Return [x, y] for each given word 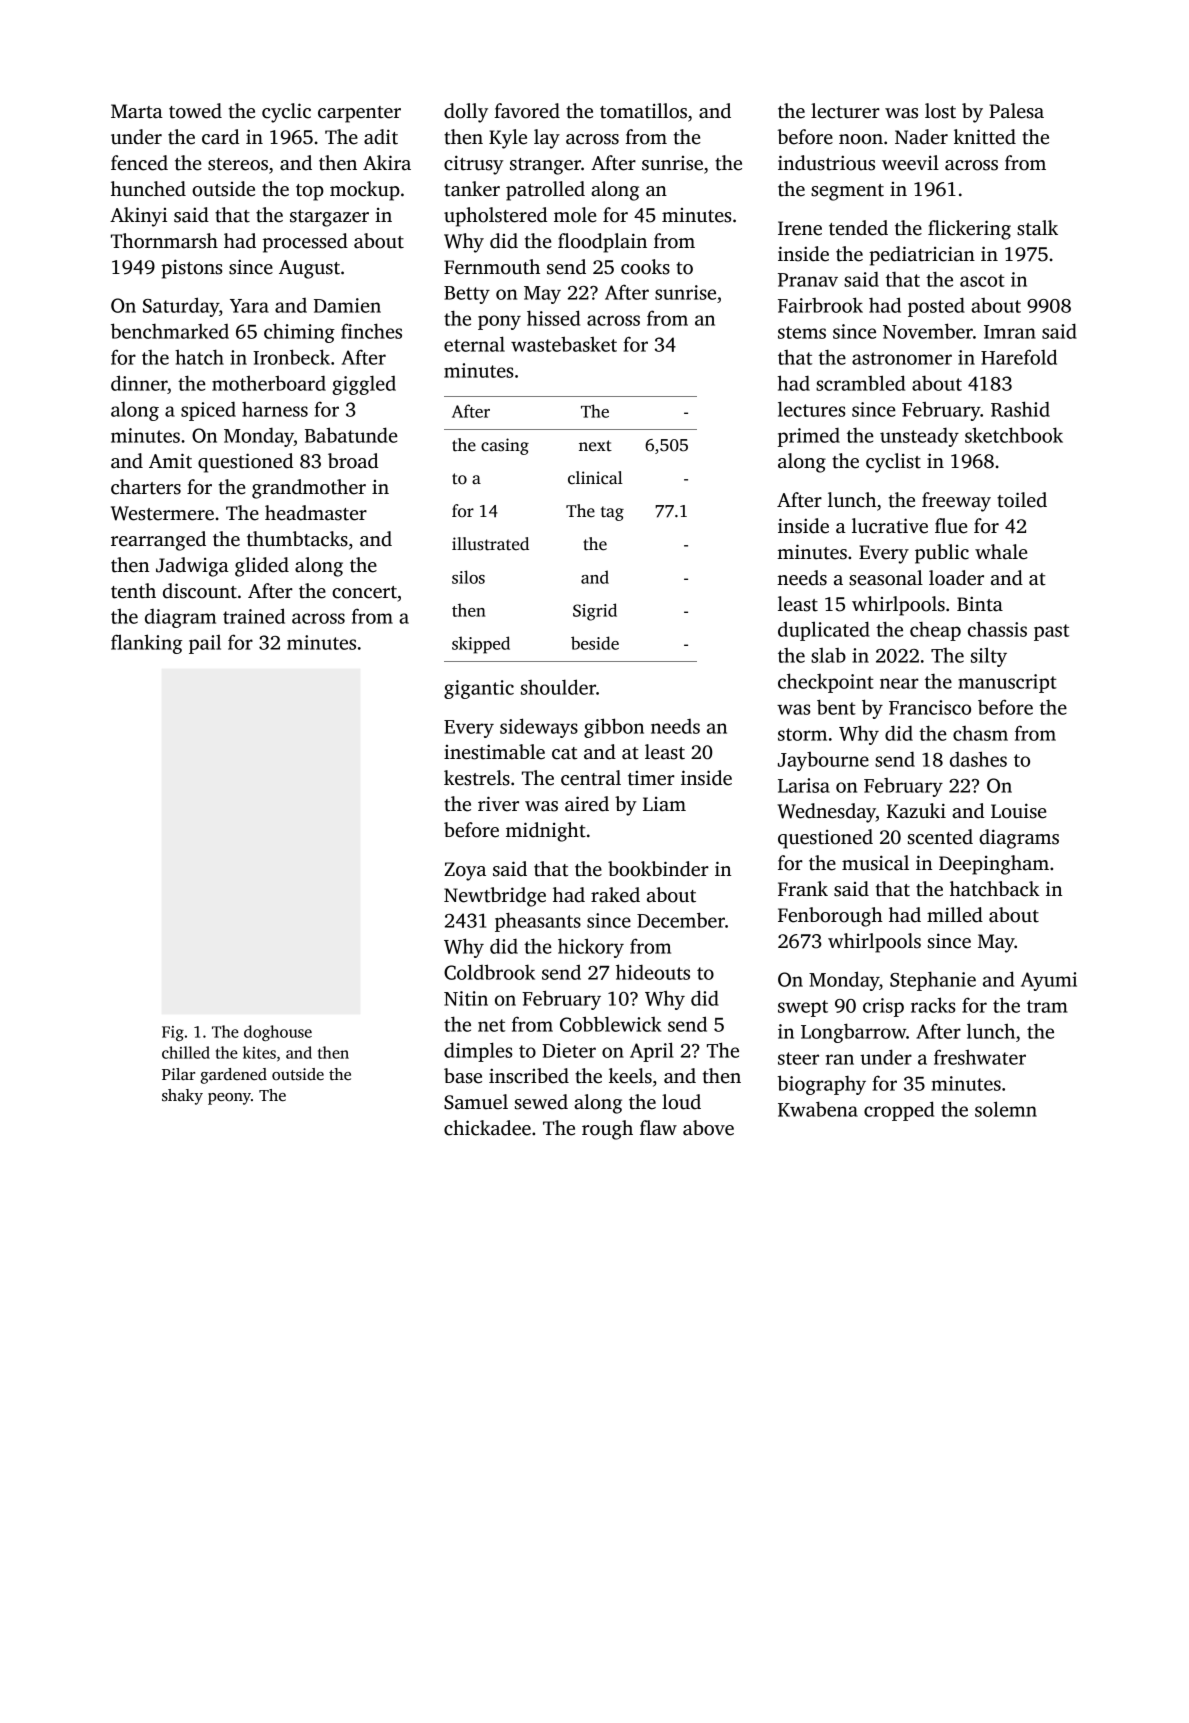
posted [936, 307]
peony [229, 1099]
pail [205, 644]
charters [146, 487]
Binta [980, 604]
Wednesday [826, 813]
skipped [481, 645]
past [1051, 632]
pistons [191, 269]
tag [612, 513]
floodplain [602, 243]
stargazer [329, 218]
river [498, 804]
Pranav [808, 280]
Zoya [465, 871]
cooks [645, 267]
